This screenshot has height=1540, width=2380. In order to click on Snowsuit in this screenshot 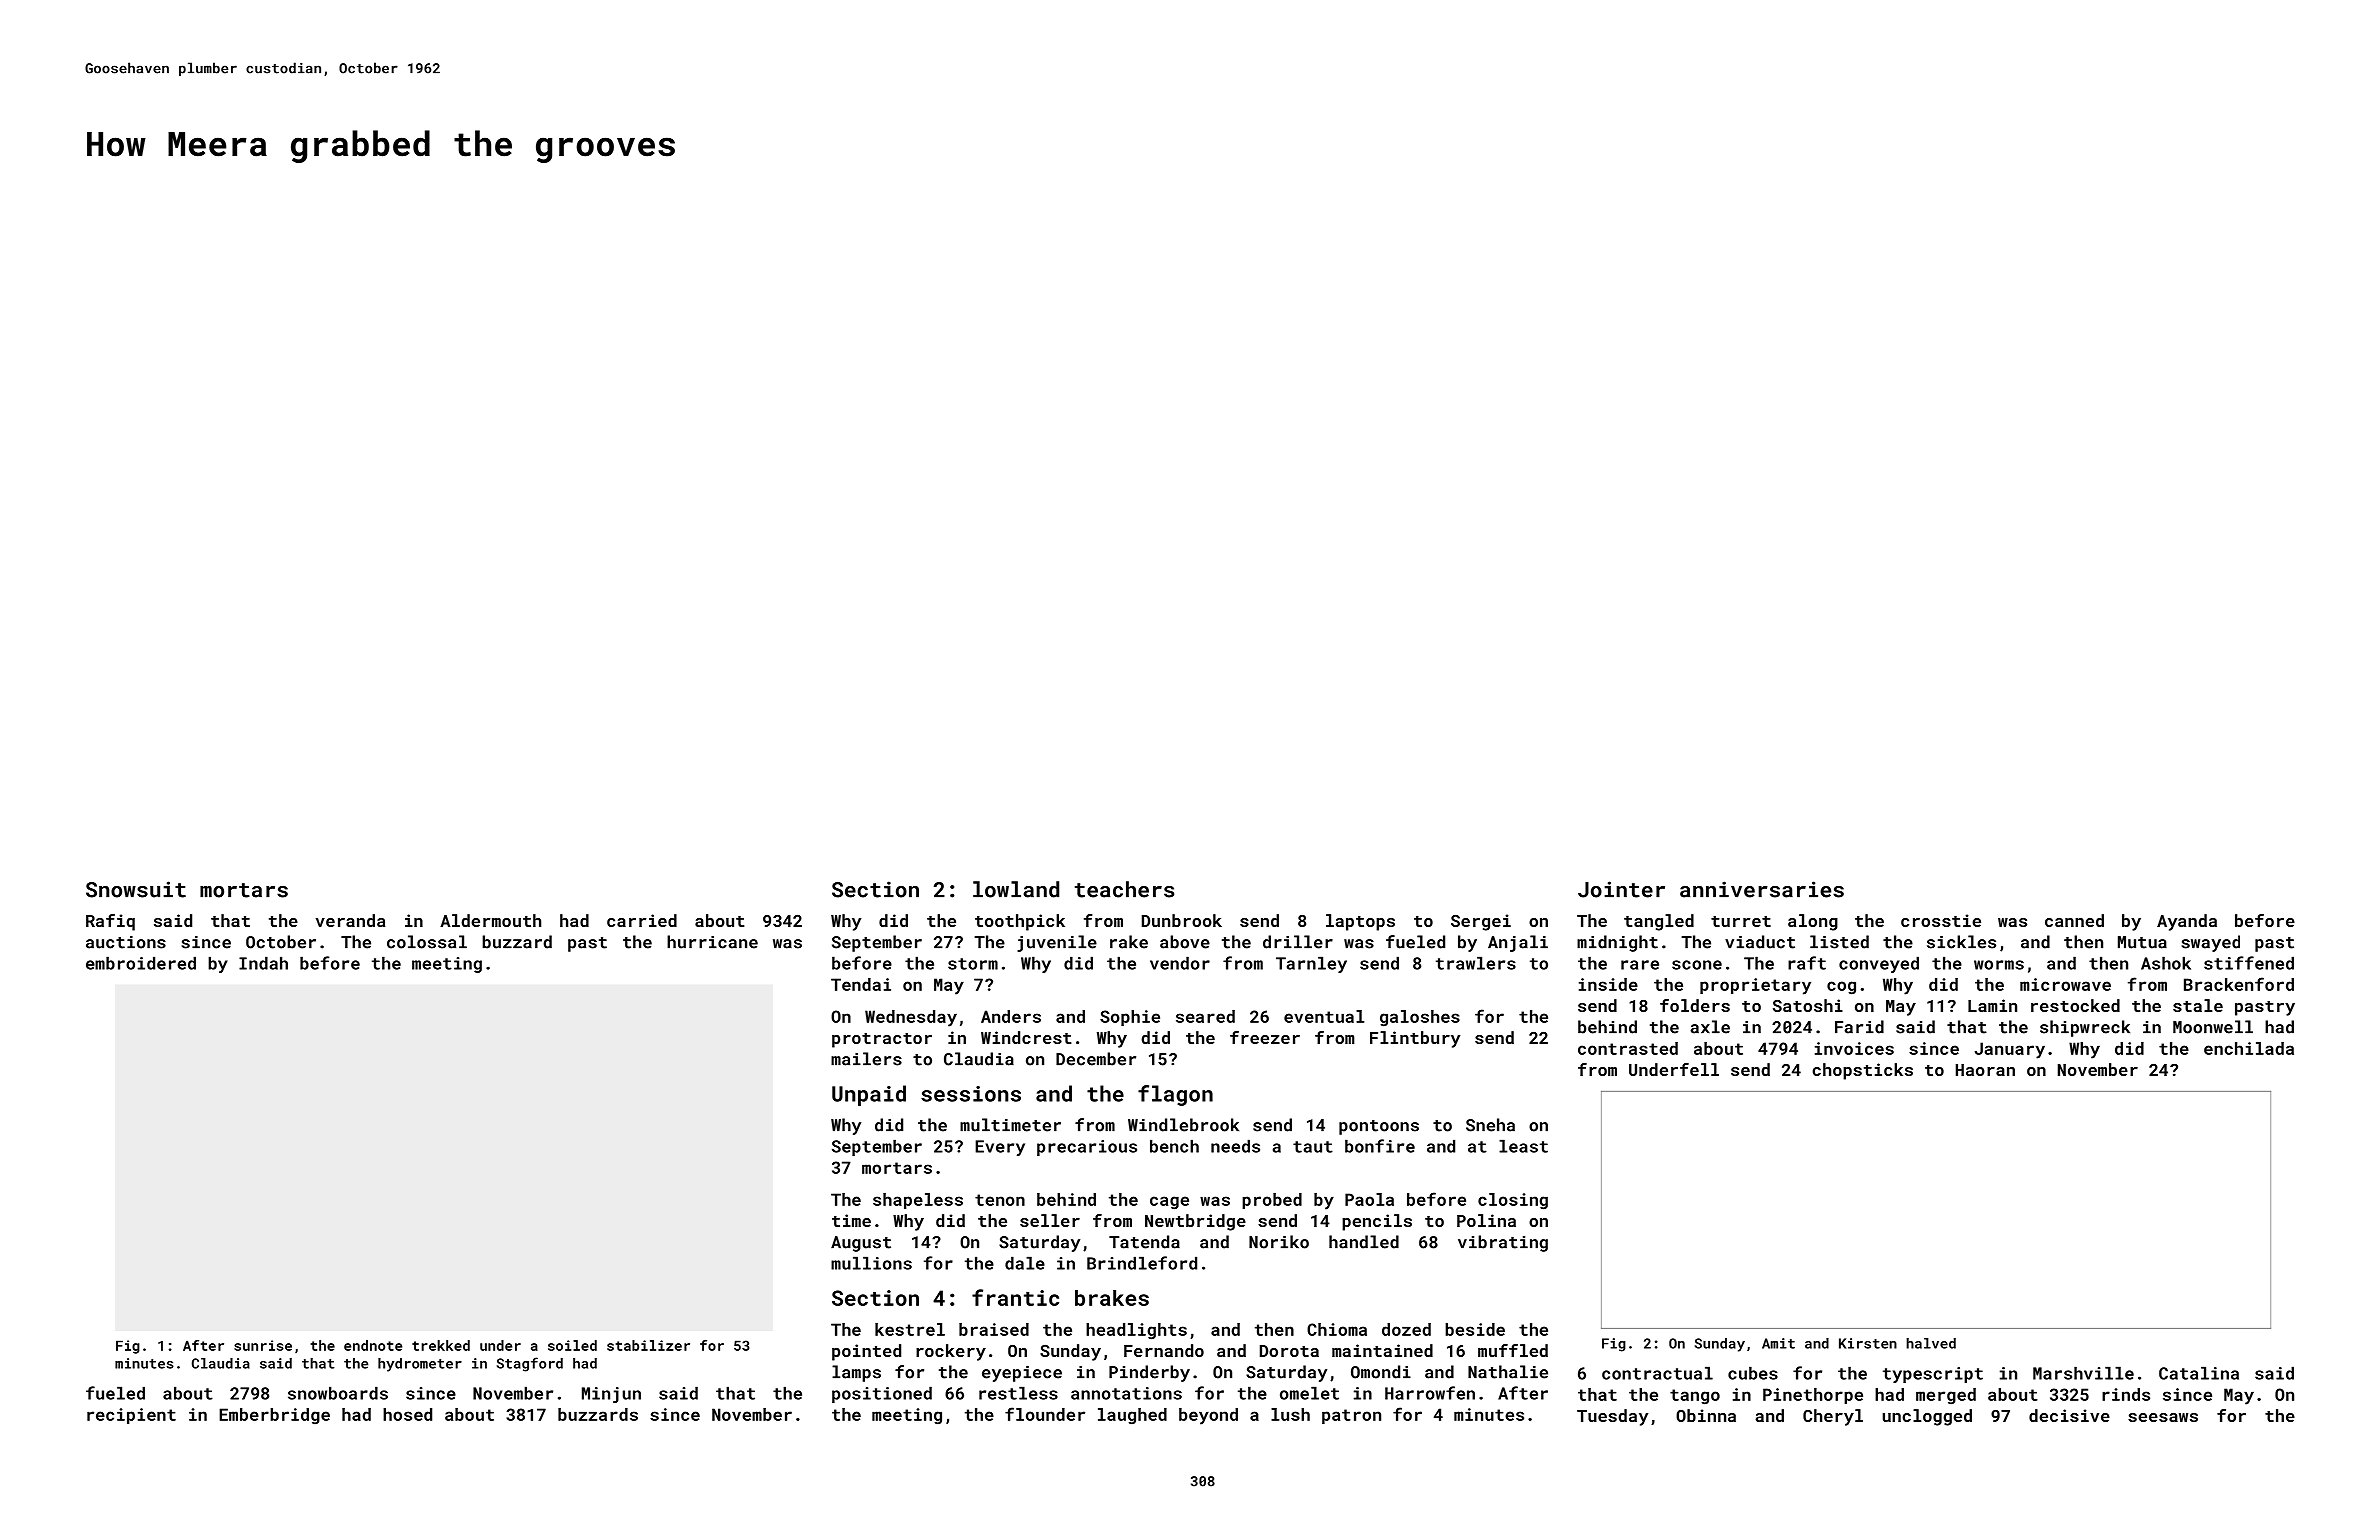, I will do `click(136, 889)`.
